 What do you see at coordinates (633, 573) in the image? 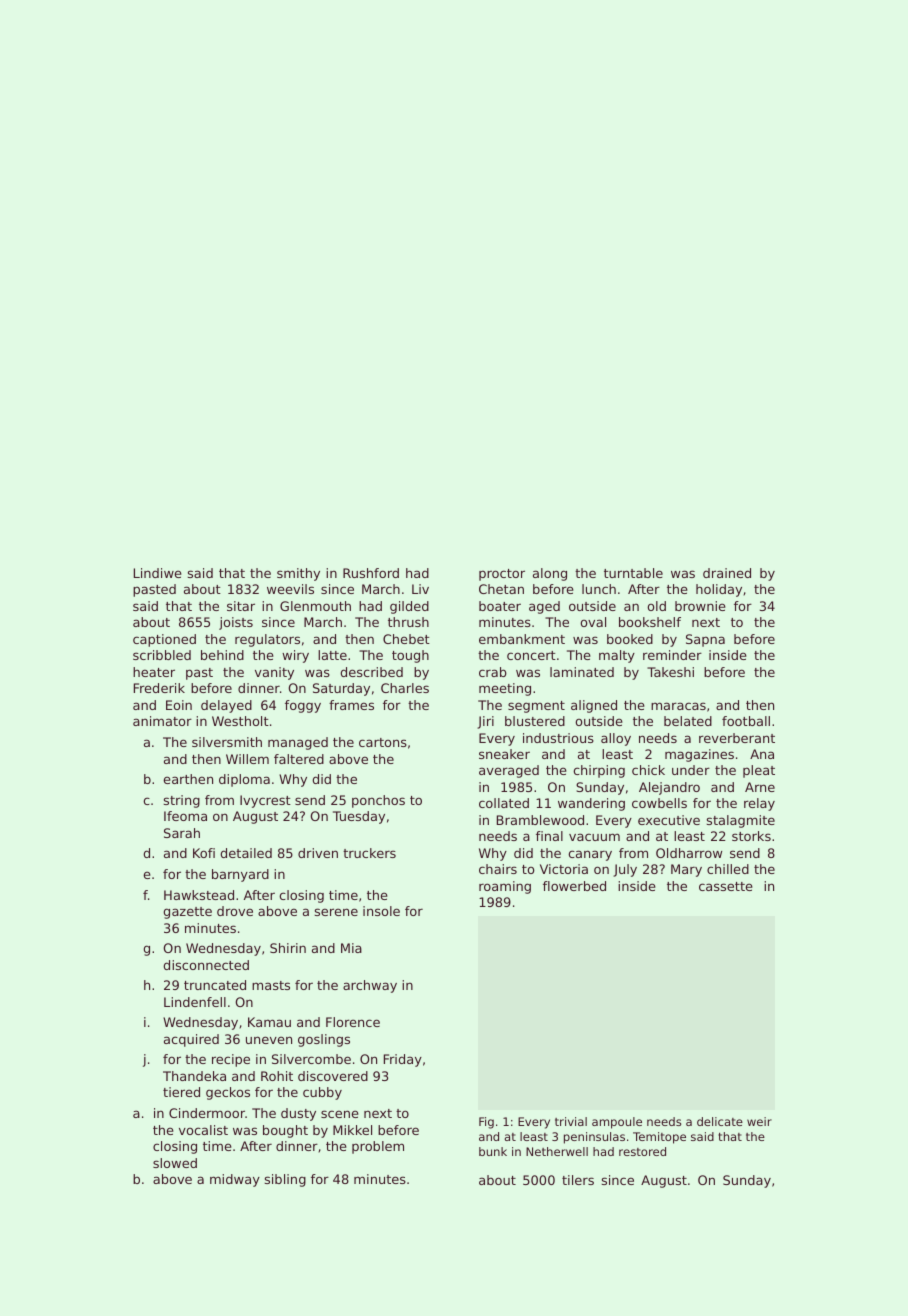
I see `turntable` at bounding box center [633, 573].
